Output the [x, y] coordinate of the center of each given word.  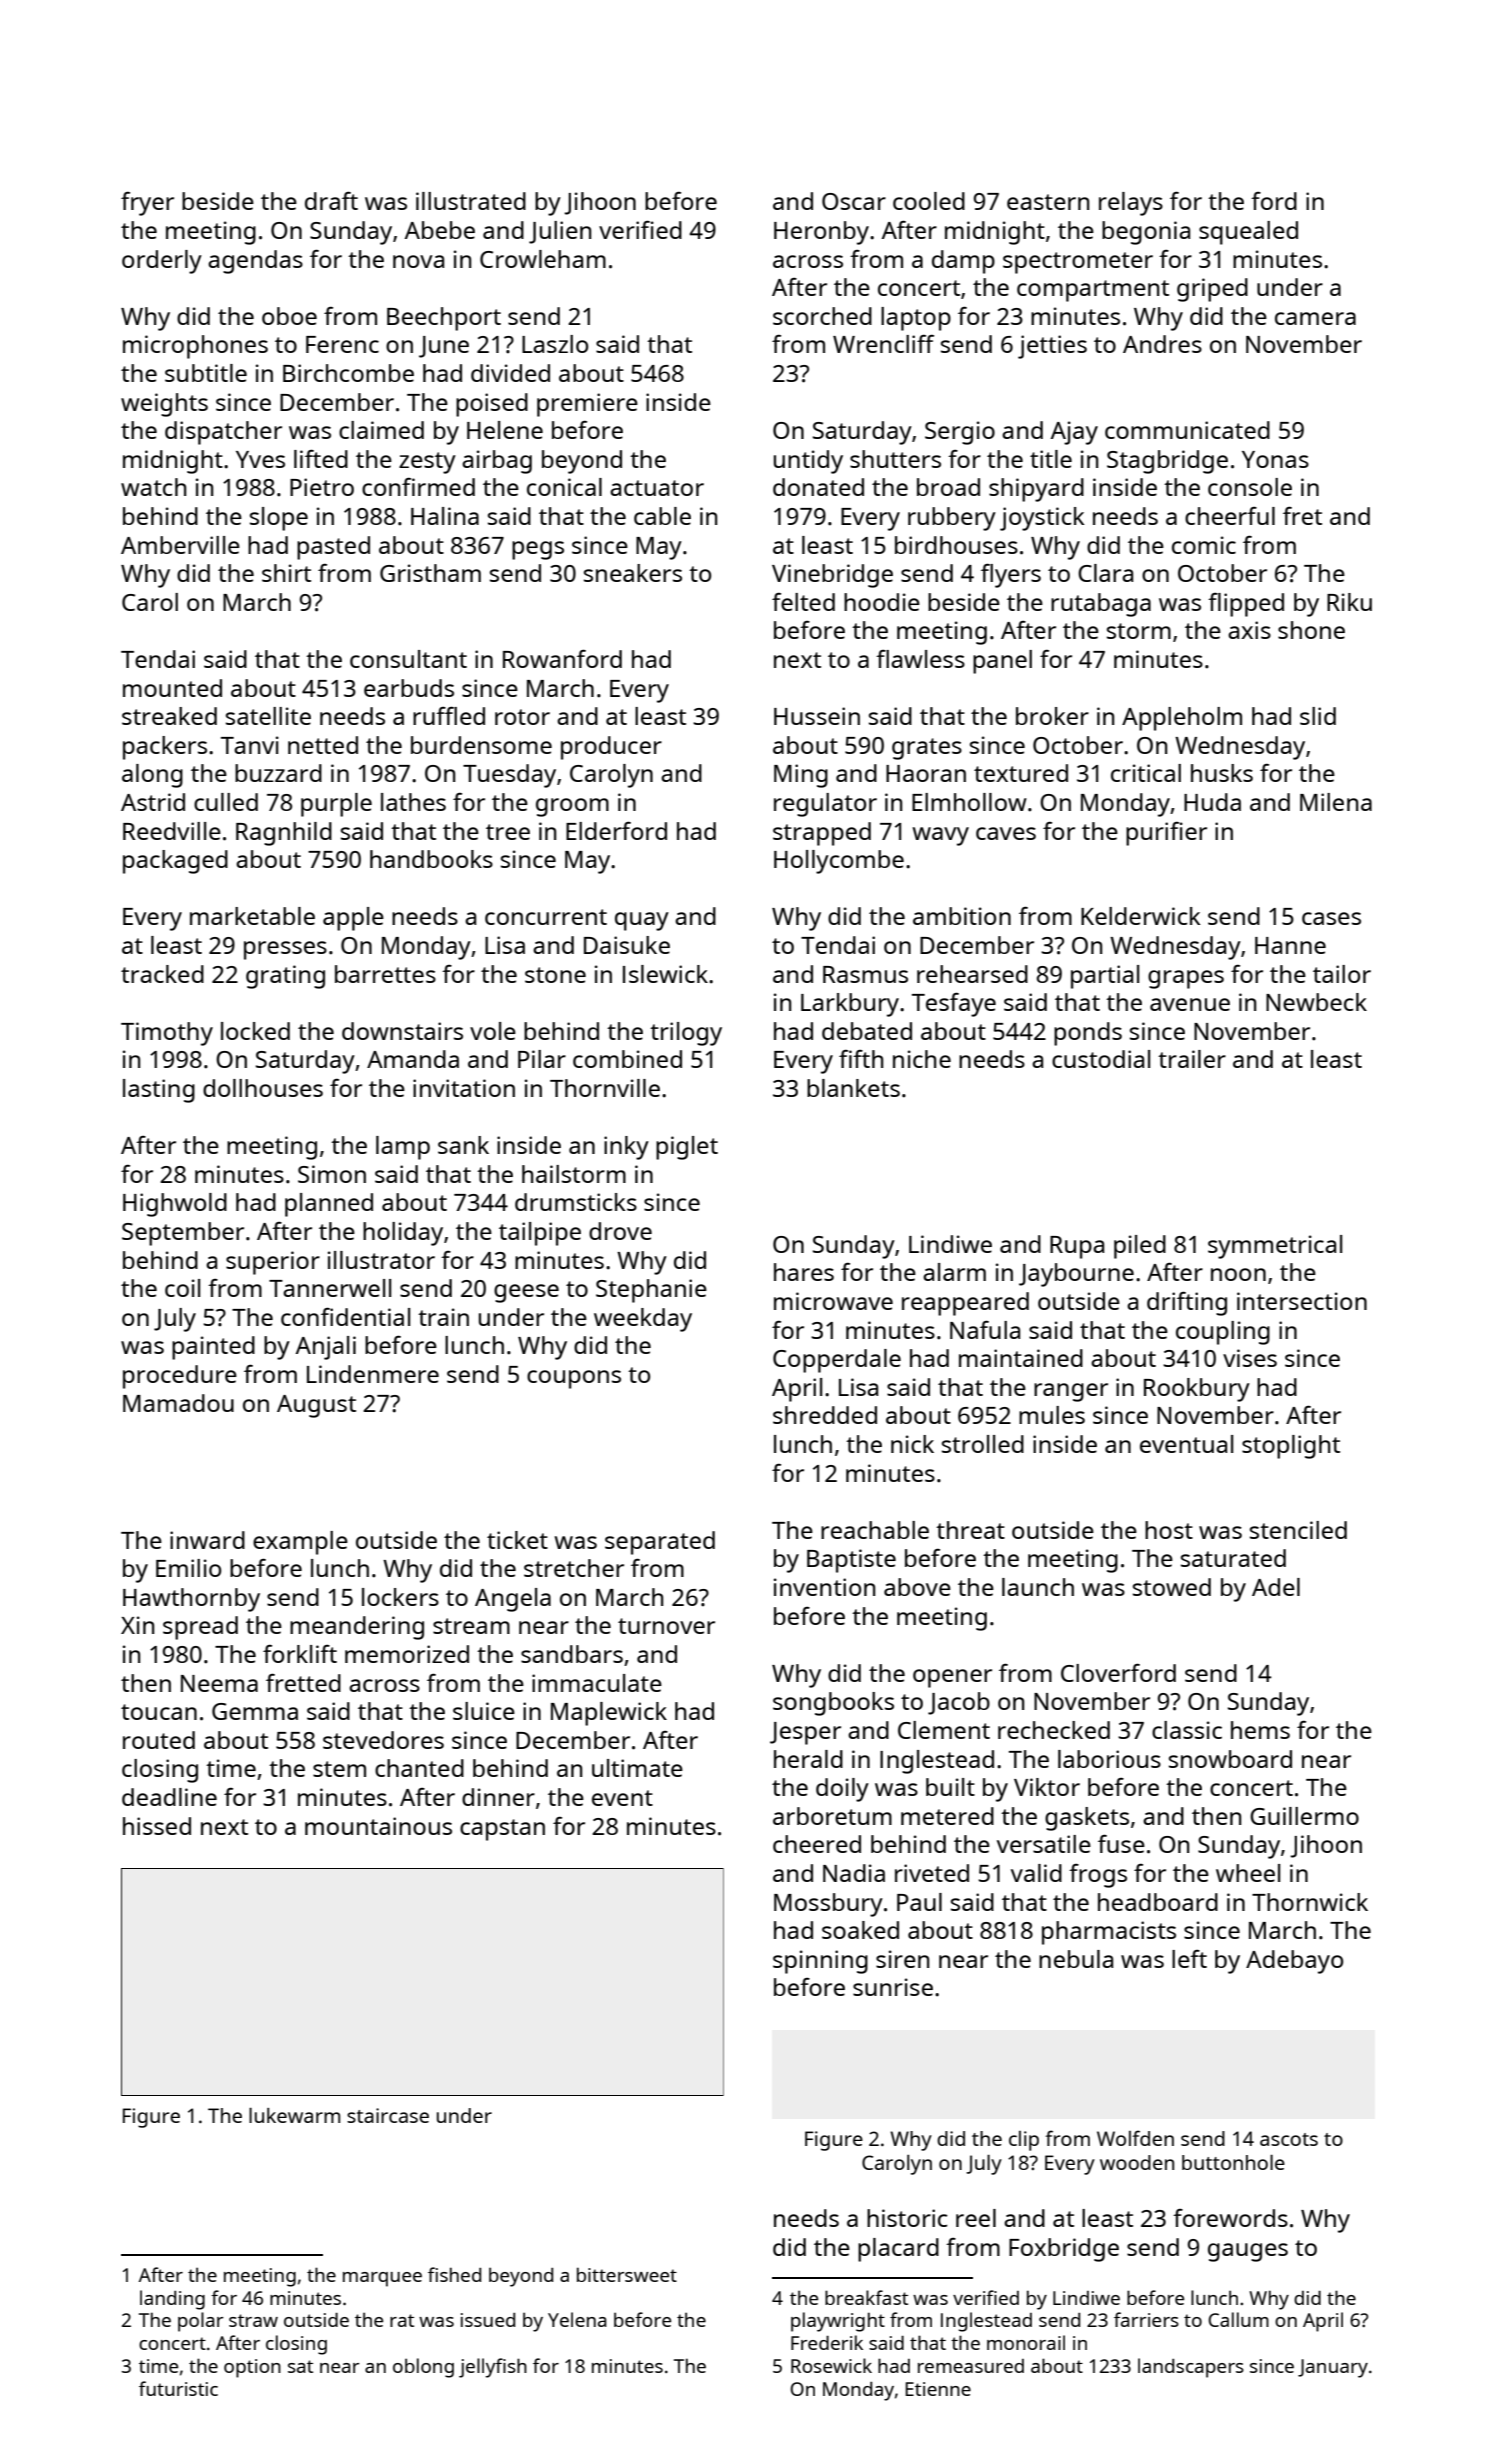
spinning [820, 1962]
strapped [822, 834]
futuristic [178, 2388]
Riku [1349, 602]
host [1169, 1530]
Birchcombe [348, 373]
